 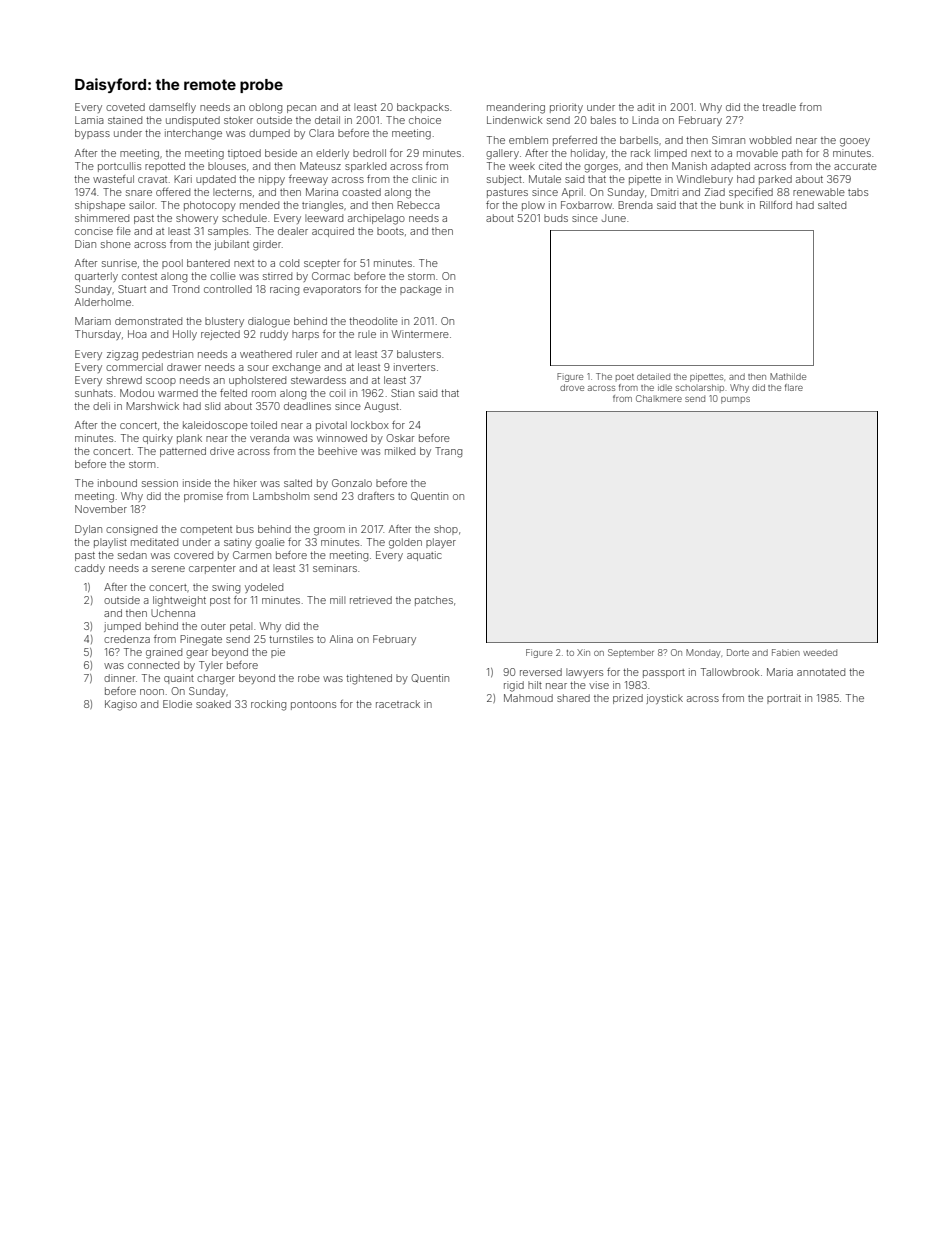 I want to click on portrait, so click(x=784, y=699).
